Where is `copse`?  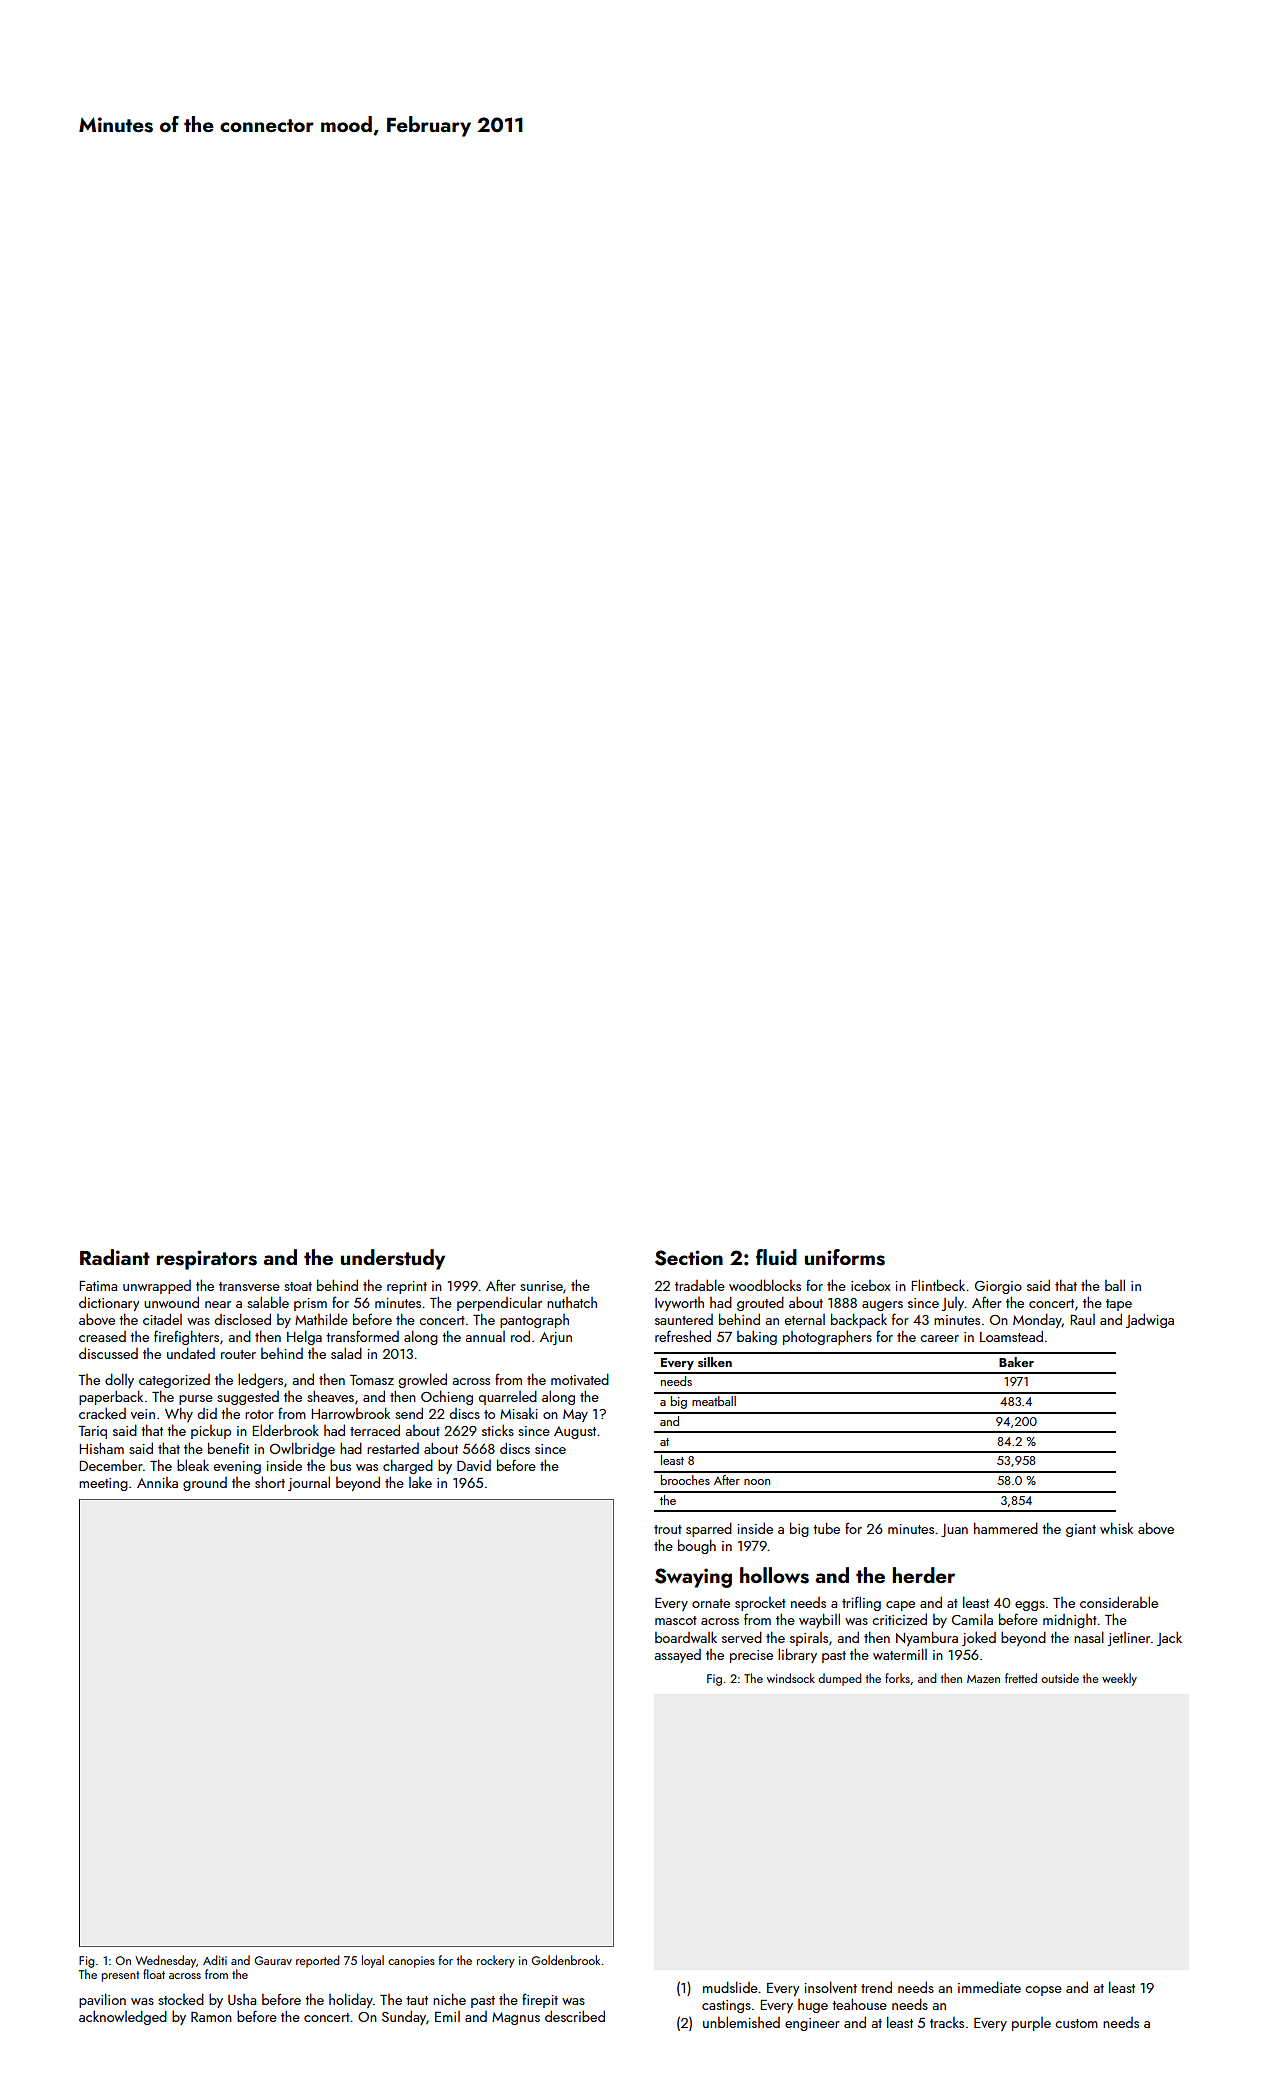
copse is located at coordinates (1043, 1991).
